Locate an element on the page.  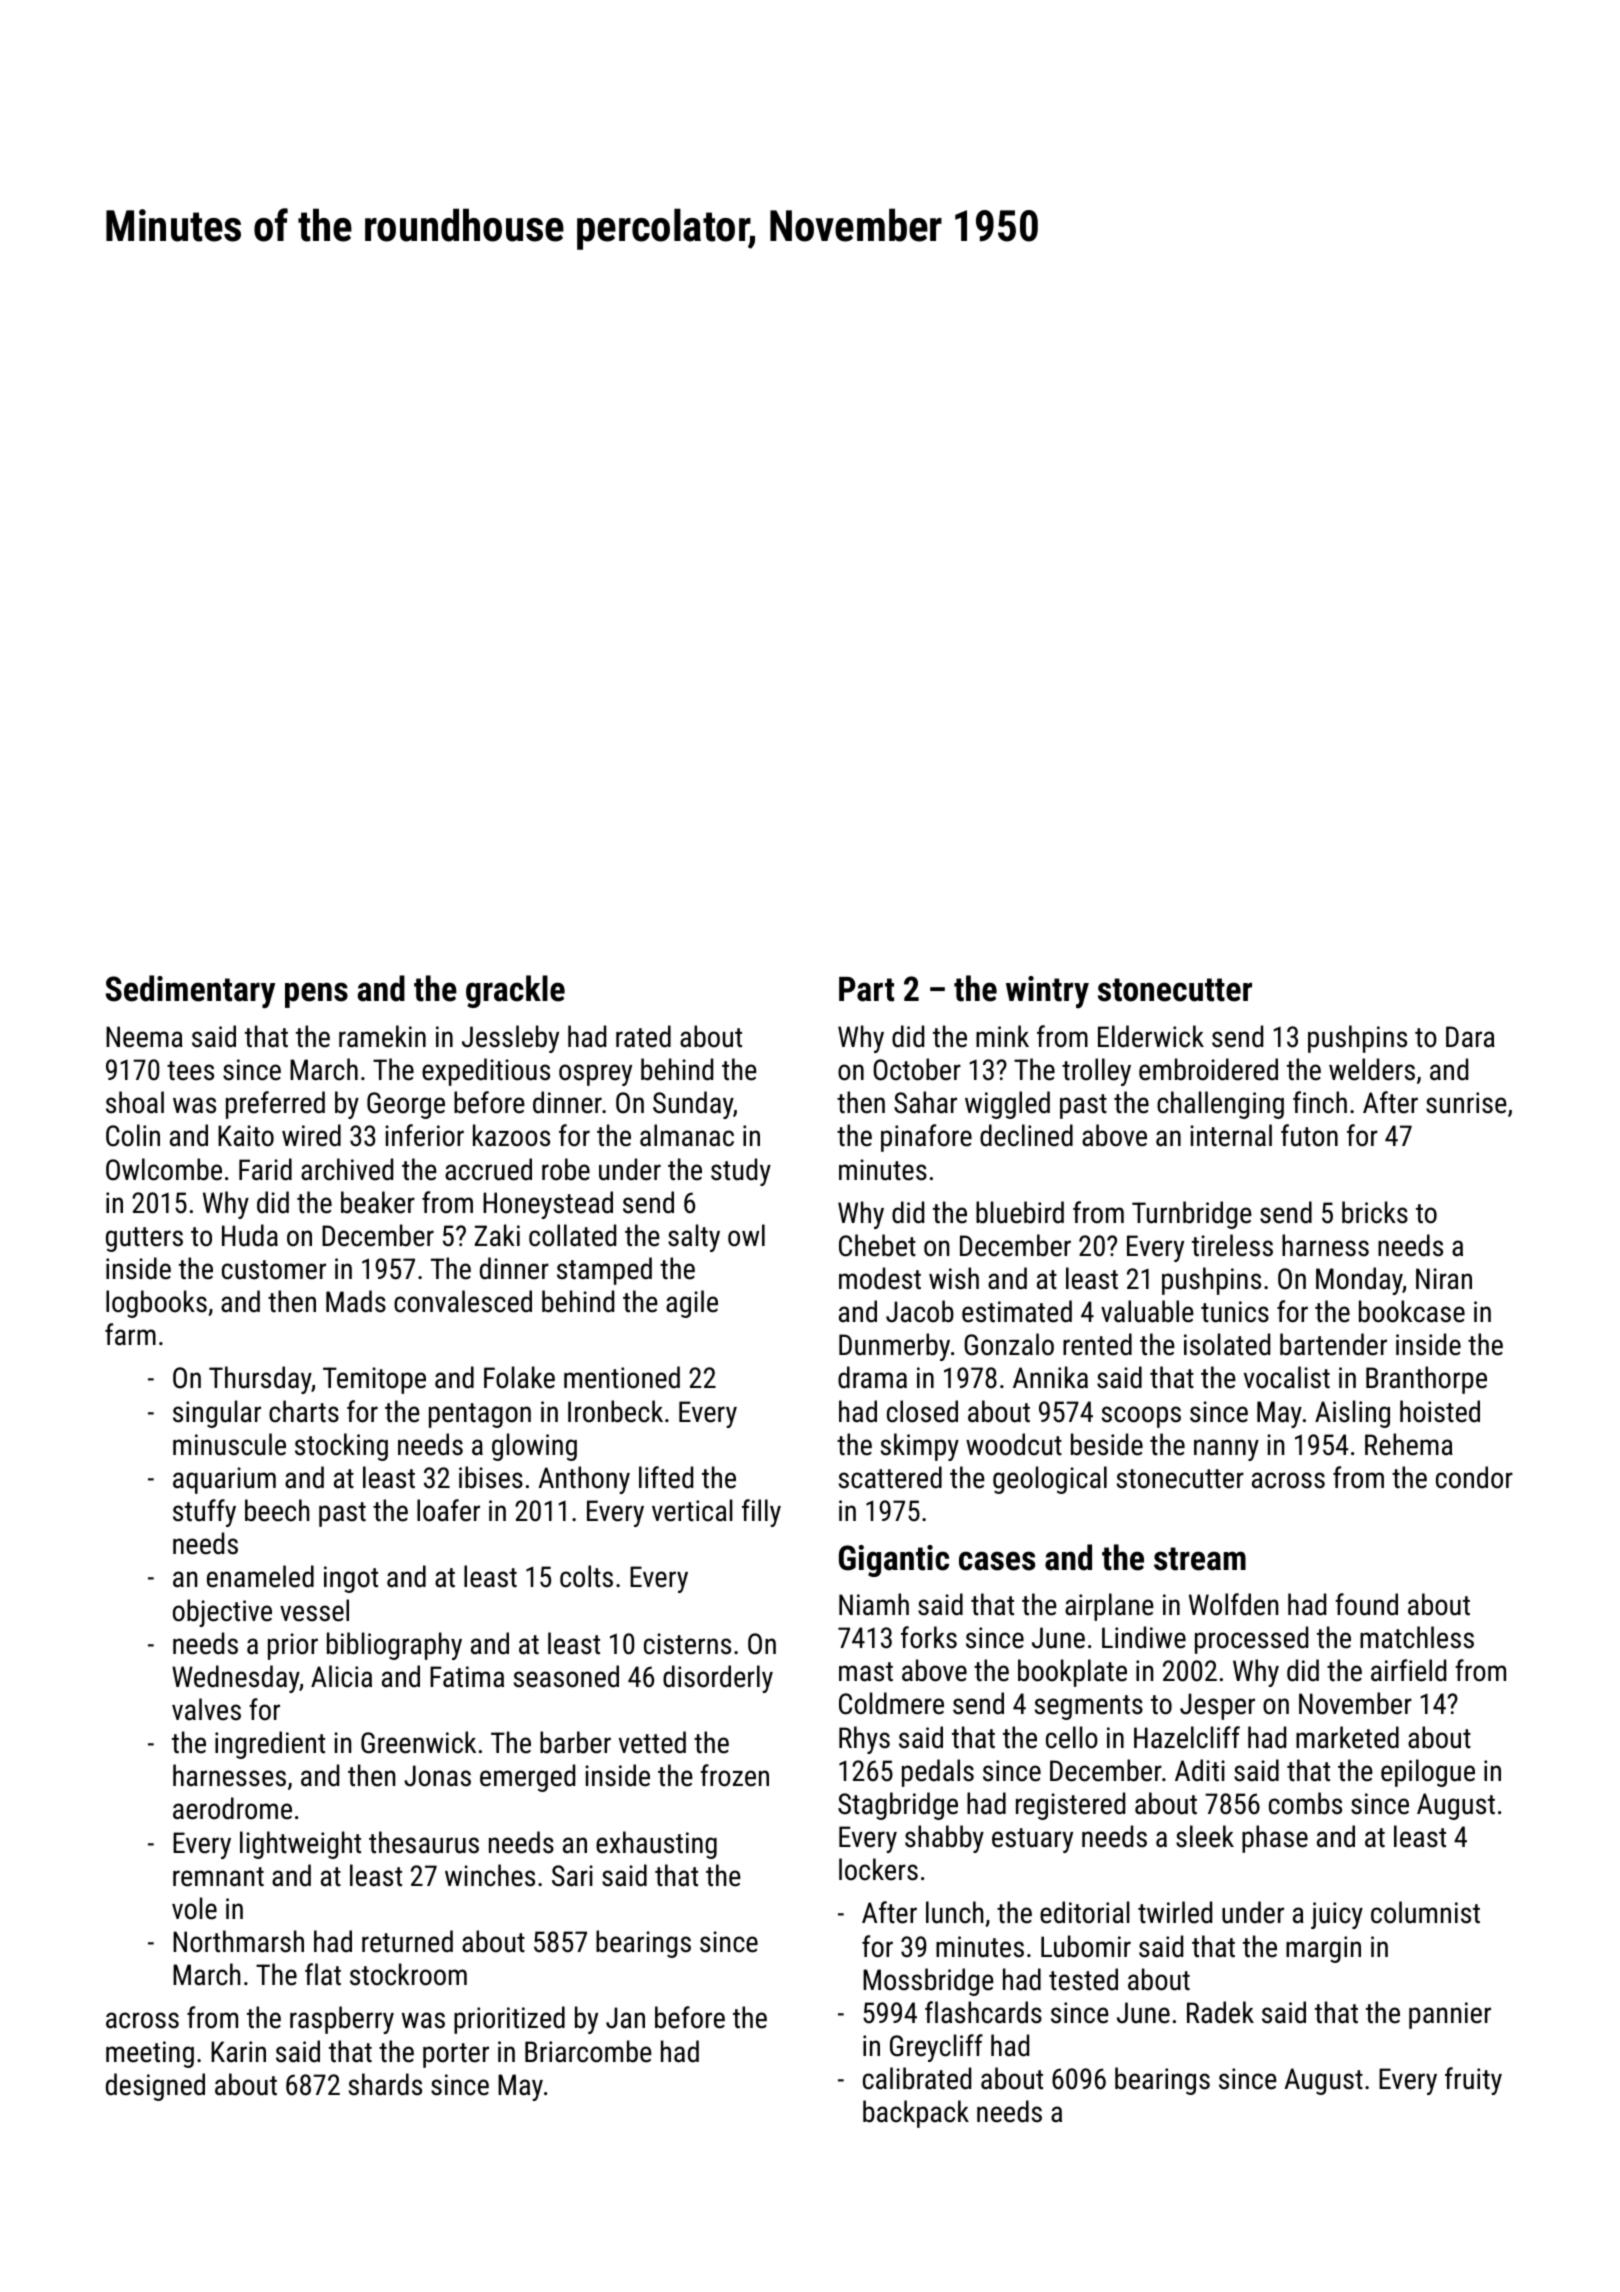
closed is located at coordinates (922, 1411).
